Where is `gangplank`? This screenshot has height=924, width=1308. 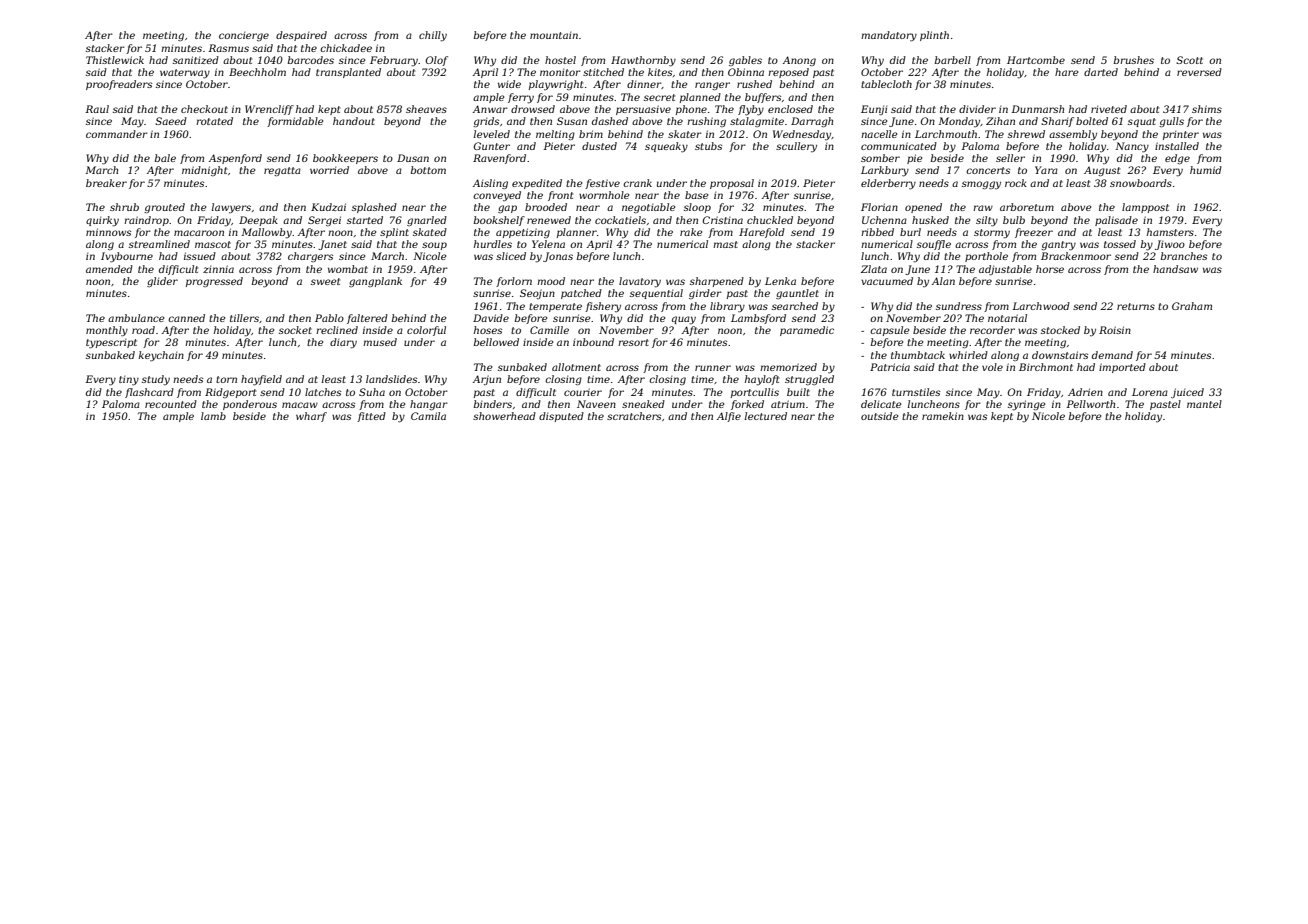 gangplank is located at coordinates (375, 282).
